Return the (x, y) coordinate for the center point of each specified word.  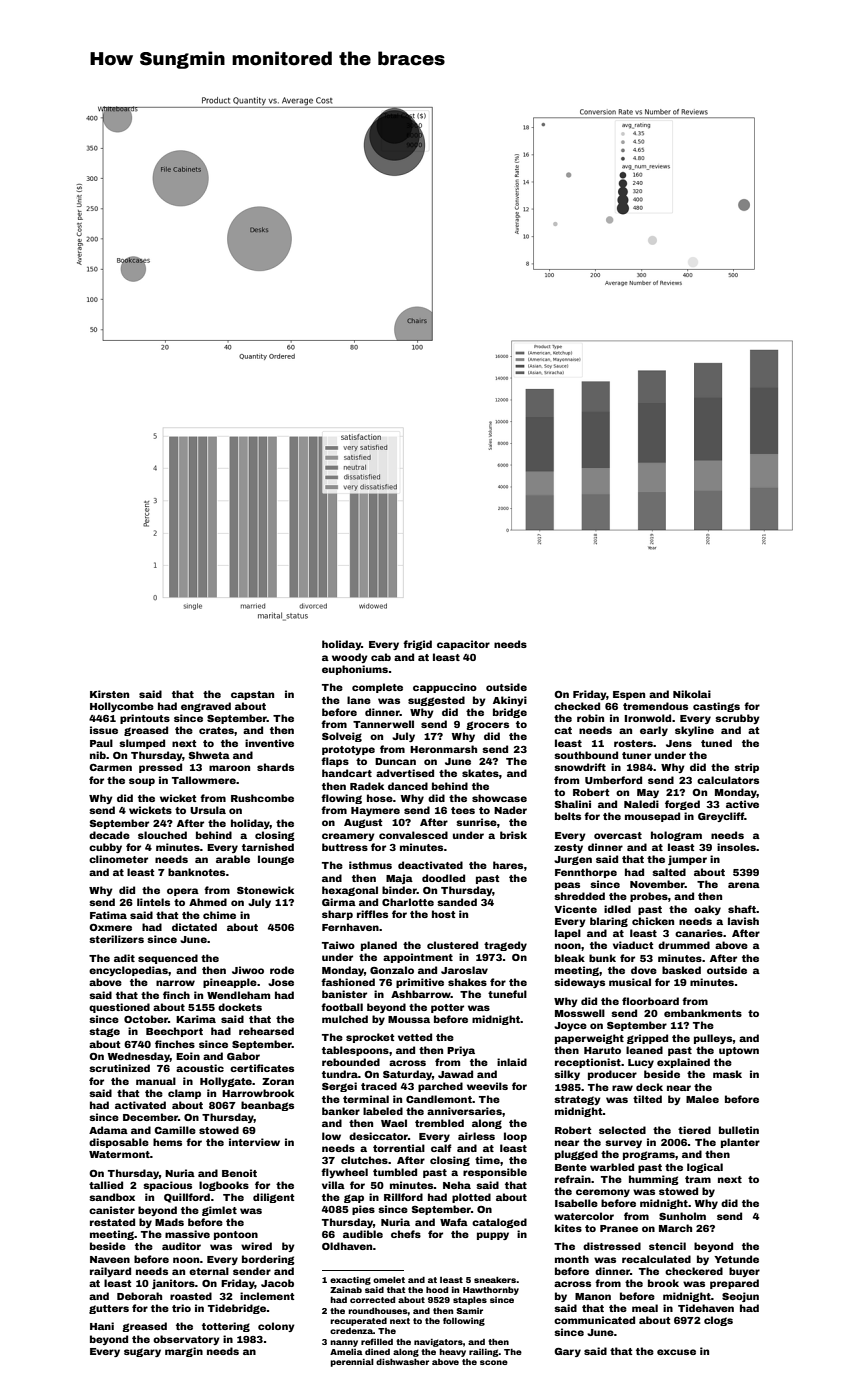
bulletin (739, 1130)
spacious (167, 1186)
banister (344, 994)
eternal (209, 1271)
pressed (160, 768)
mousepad (652, 817)
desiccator (378, 1136)
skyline (694, 731)
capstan (252, 695)
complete (377, 688)
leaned (644, 1050)
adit (124, 958)
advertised (405, 773)
